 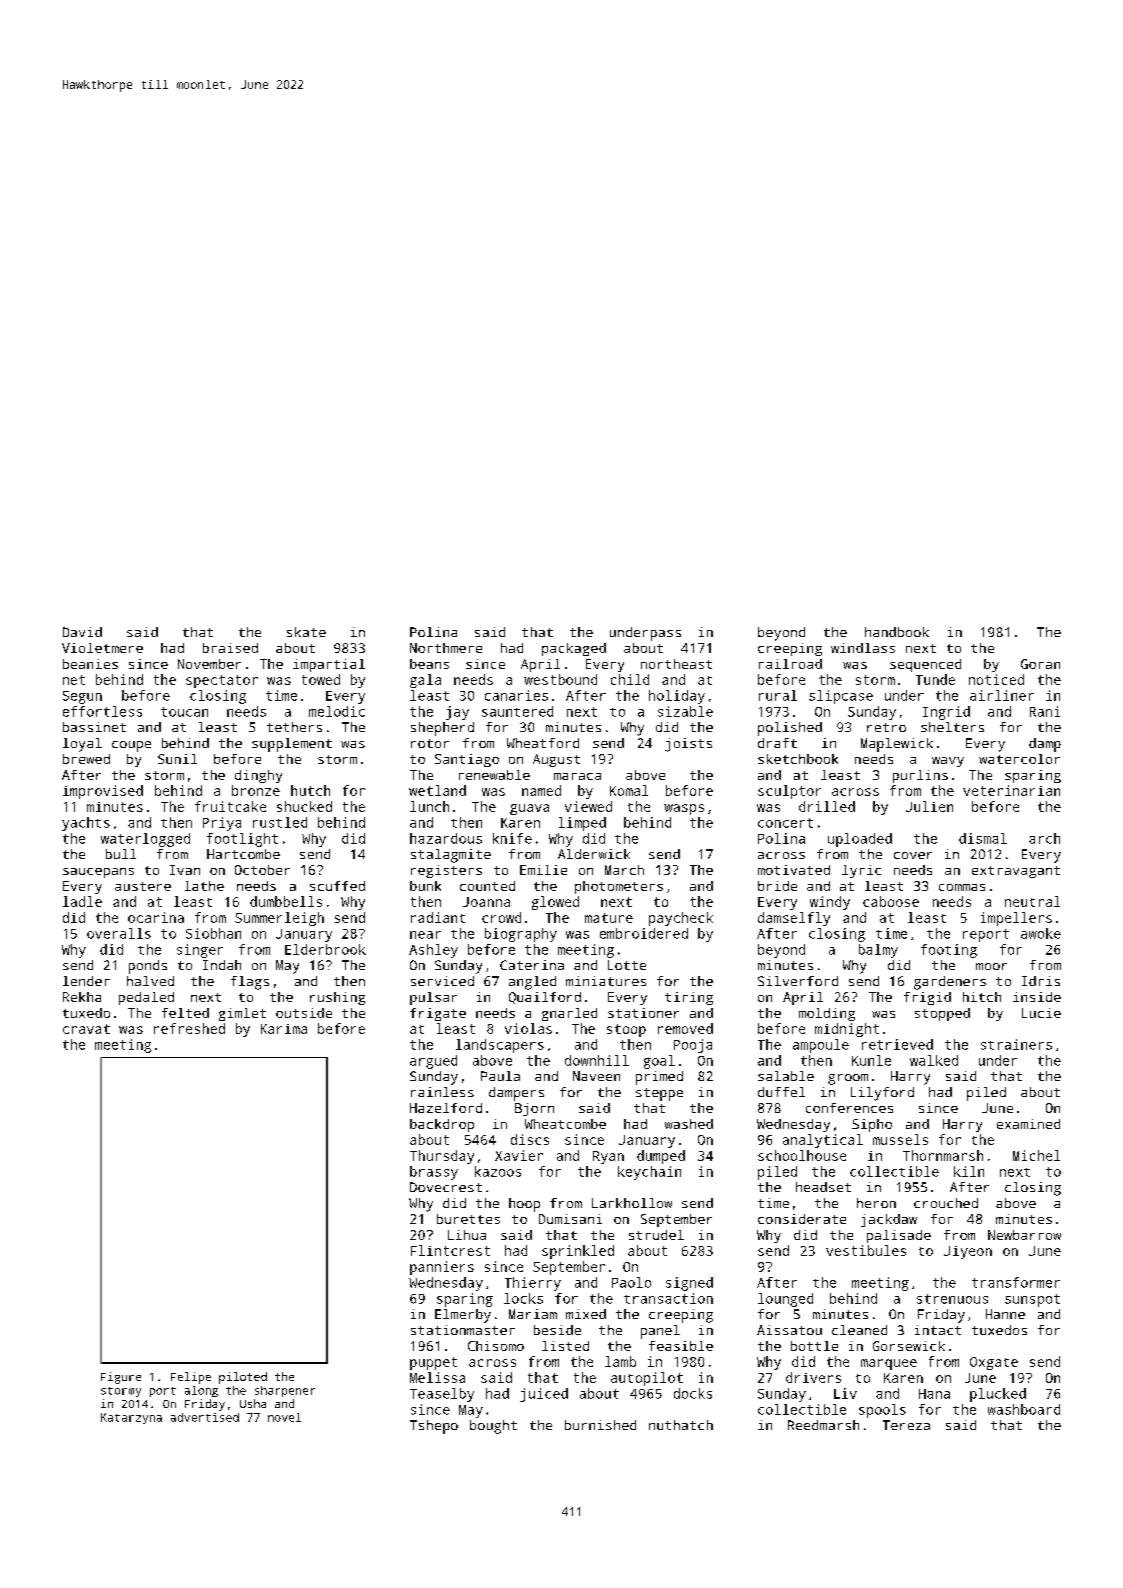 What do you see at coordinates (1024, 1235) in the screenshot?
I see `Newbarrow` at bounding box center [1024, 1235].
